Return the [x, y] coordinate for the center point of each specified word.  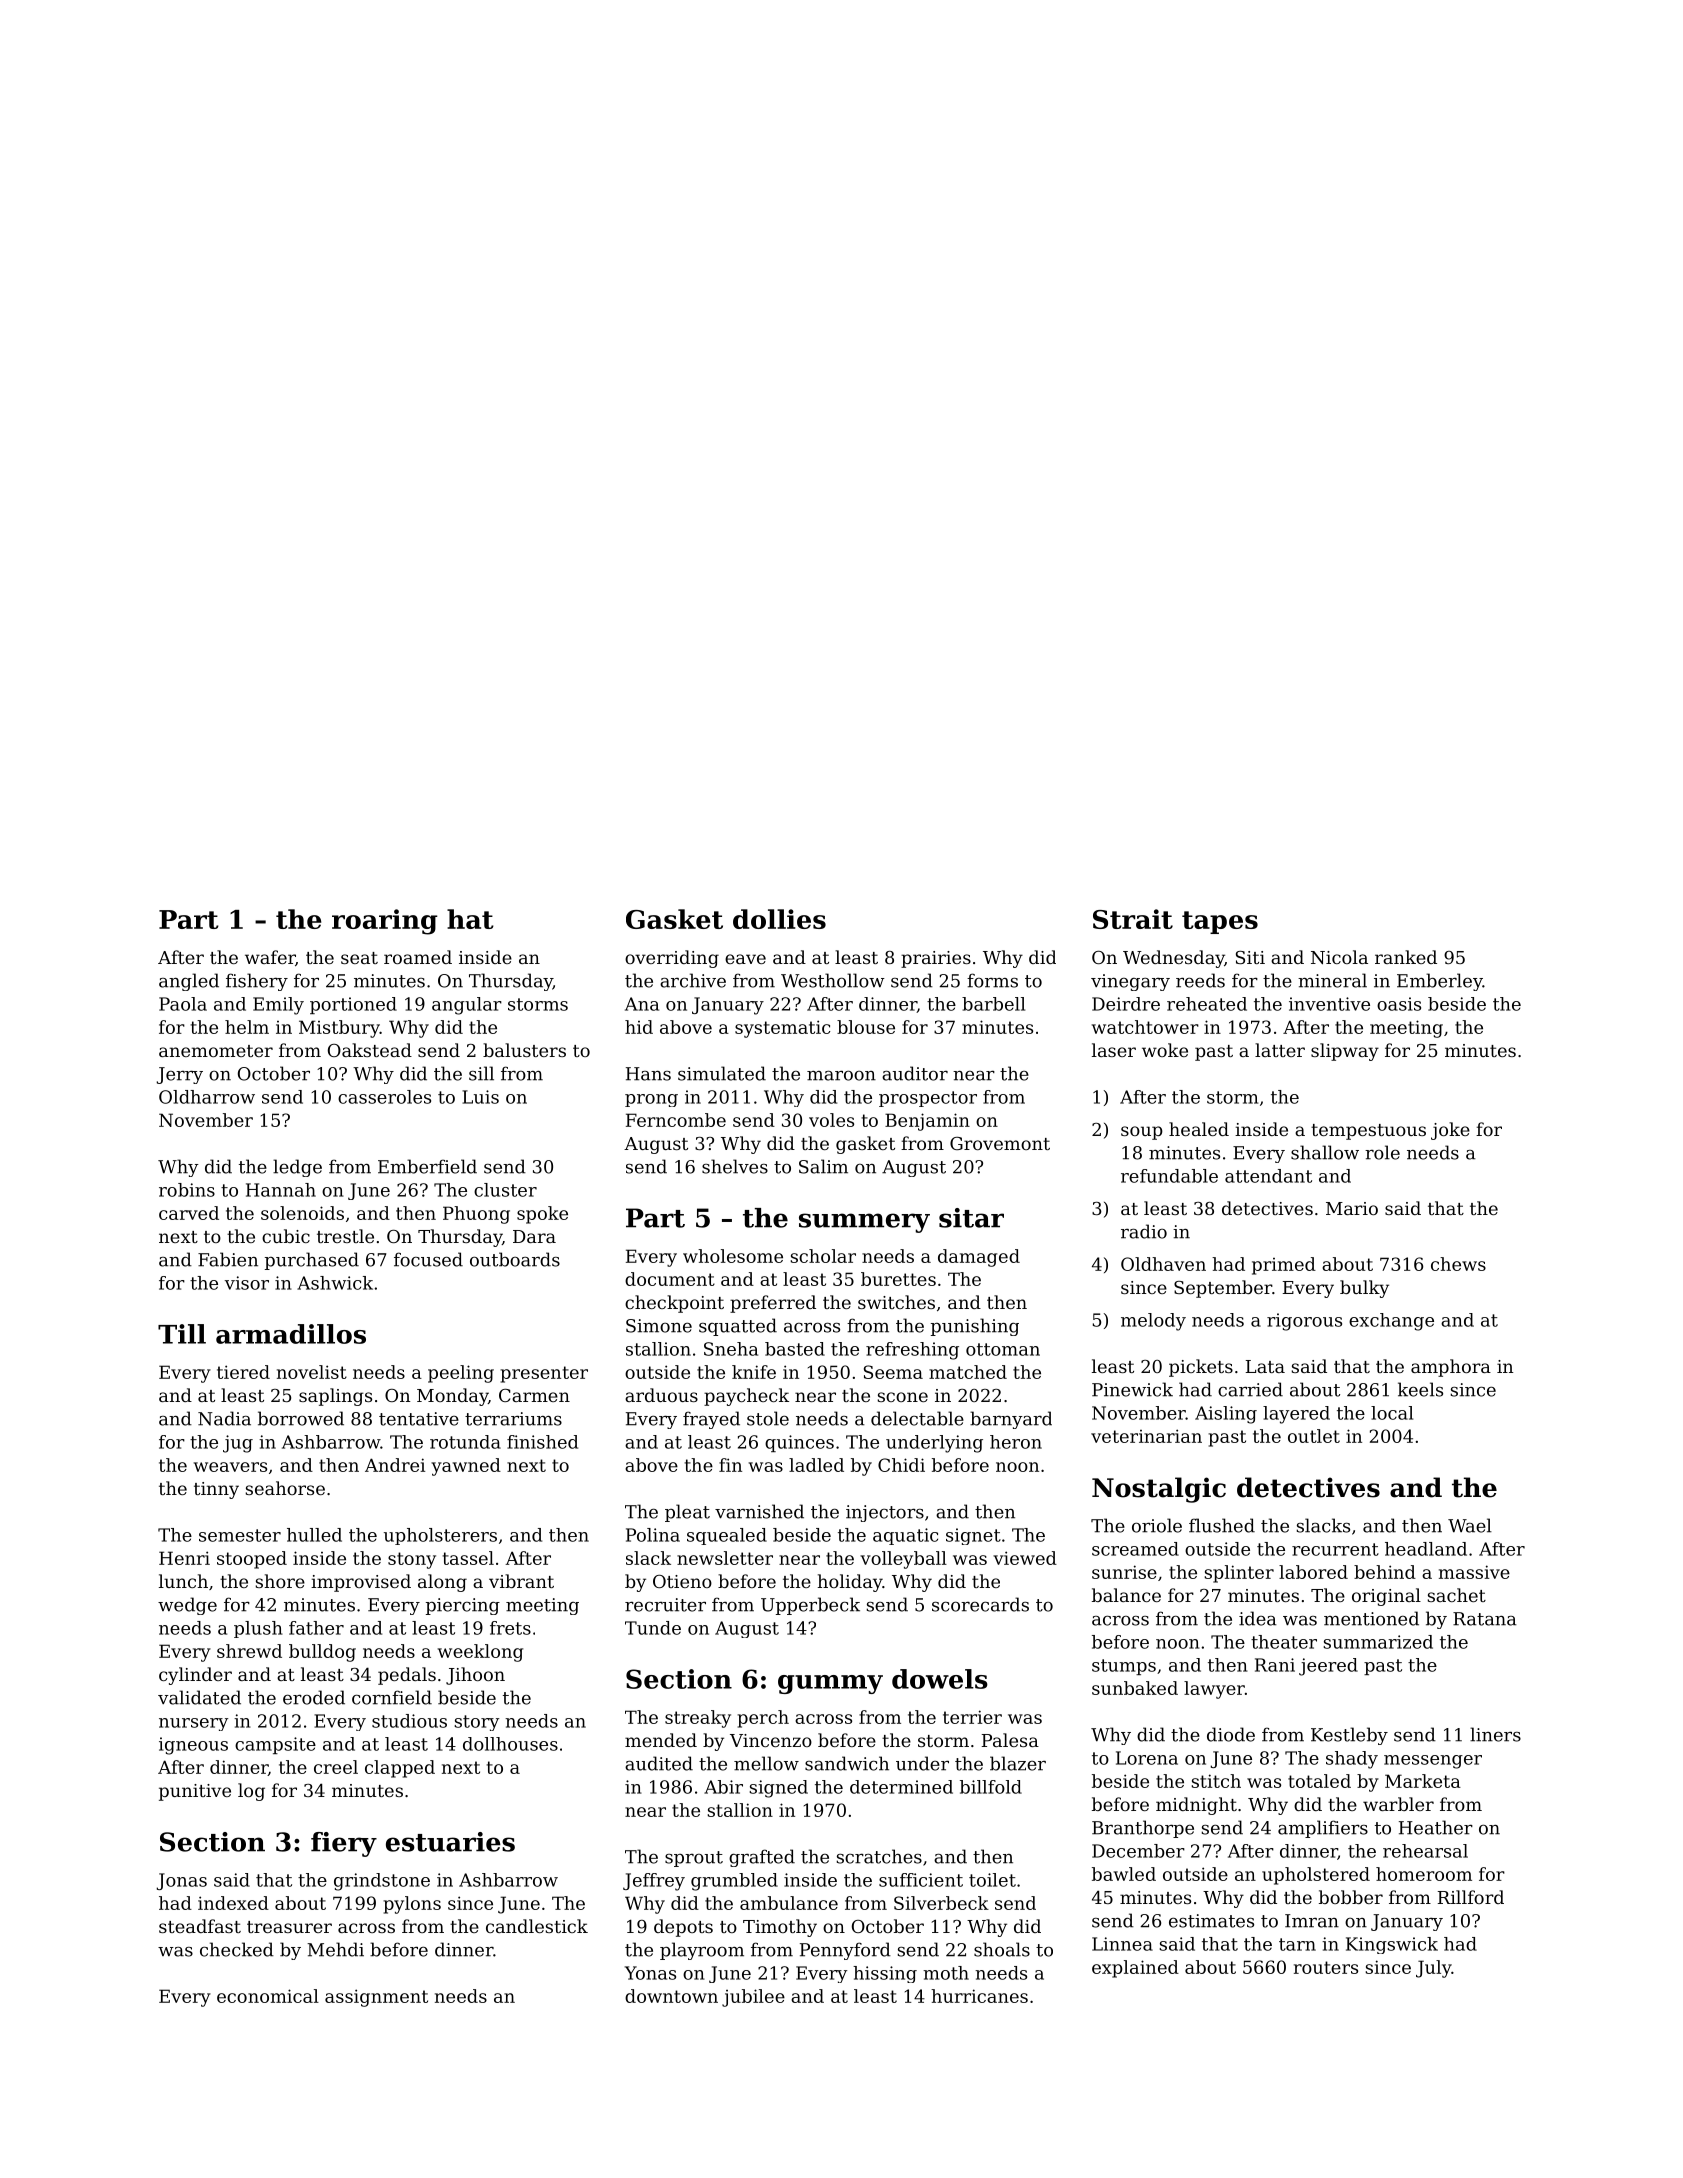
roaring [385, 922]
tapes [1220, 922]
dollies [779, 919]
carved [189, 1213]
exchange [1391, 1322]
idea [1258, 1618]
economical [268, 1996]
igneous [193, 1746]
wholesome [733, 1256]
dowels [940, 1679]
